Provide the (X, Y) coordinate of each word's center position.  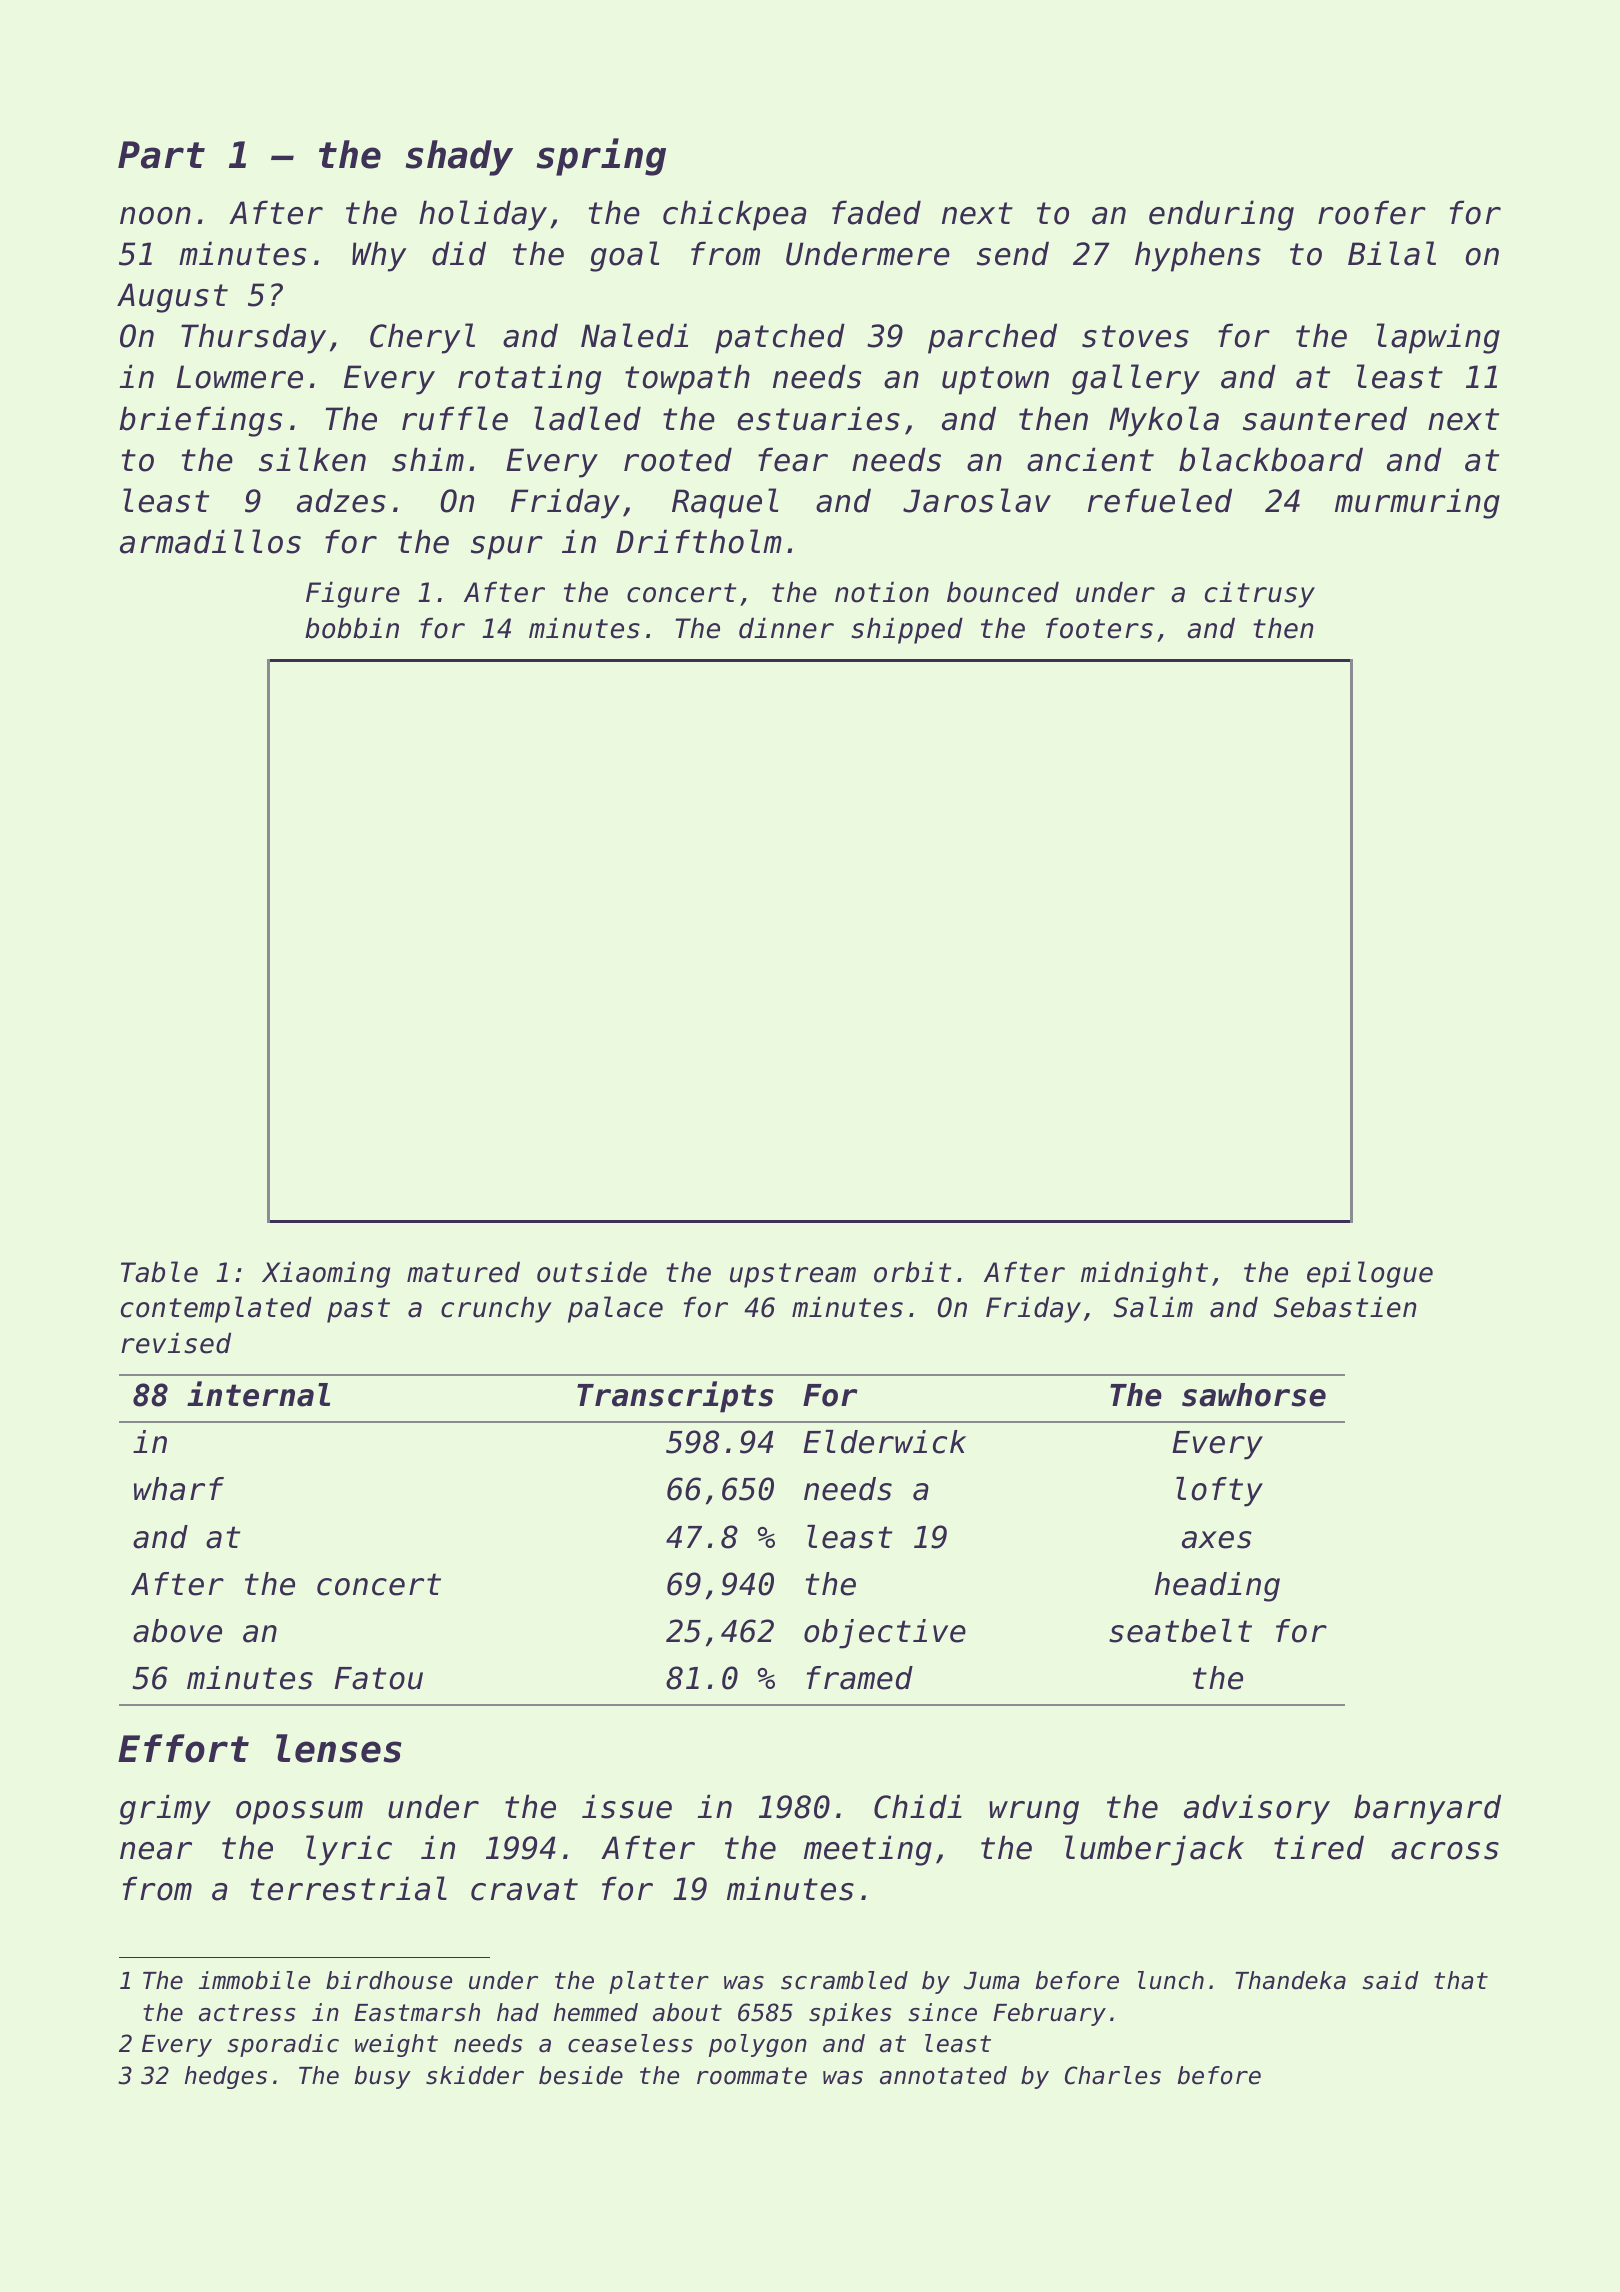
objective (885, 1634)
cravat (524, 1889)
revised (176, 1343)
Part (161, 155)
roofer (1372, 212)
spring (601, 157)
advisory (1257, 1809)
